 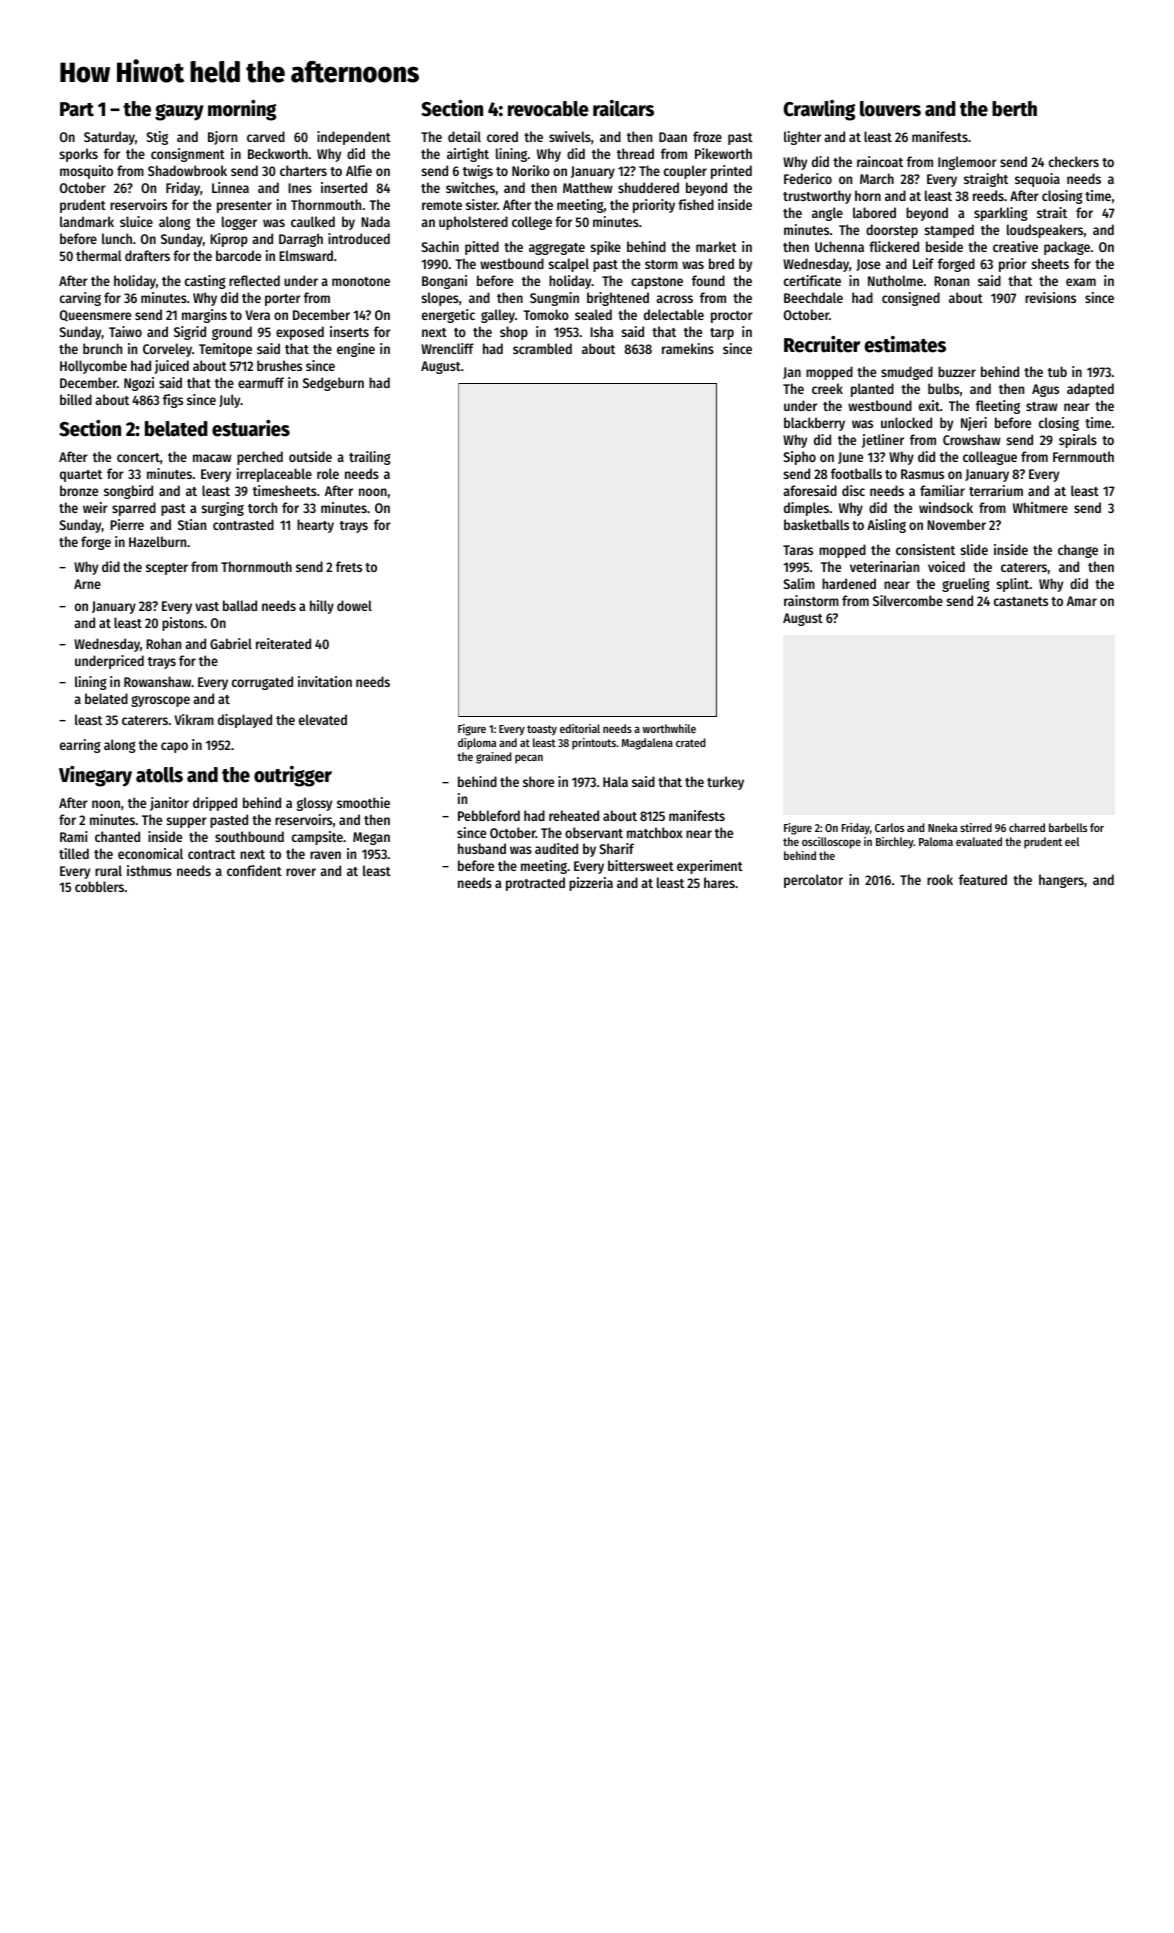 What do you see at coordinates (1068, 827) in the screenshot?
I see `barbells` at bounding box center [1068, 827].
